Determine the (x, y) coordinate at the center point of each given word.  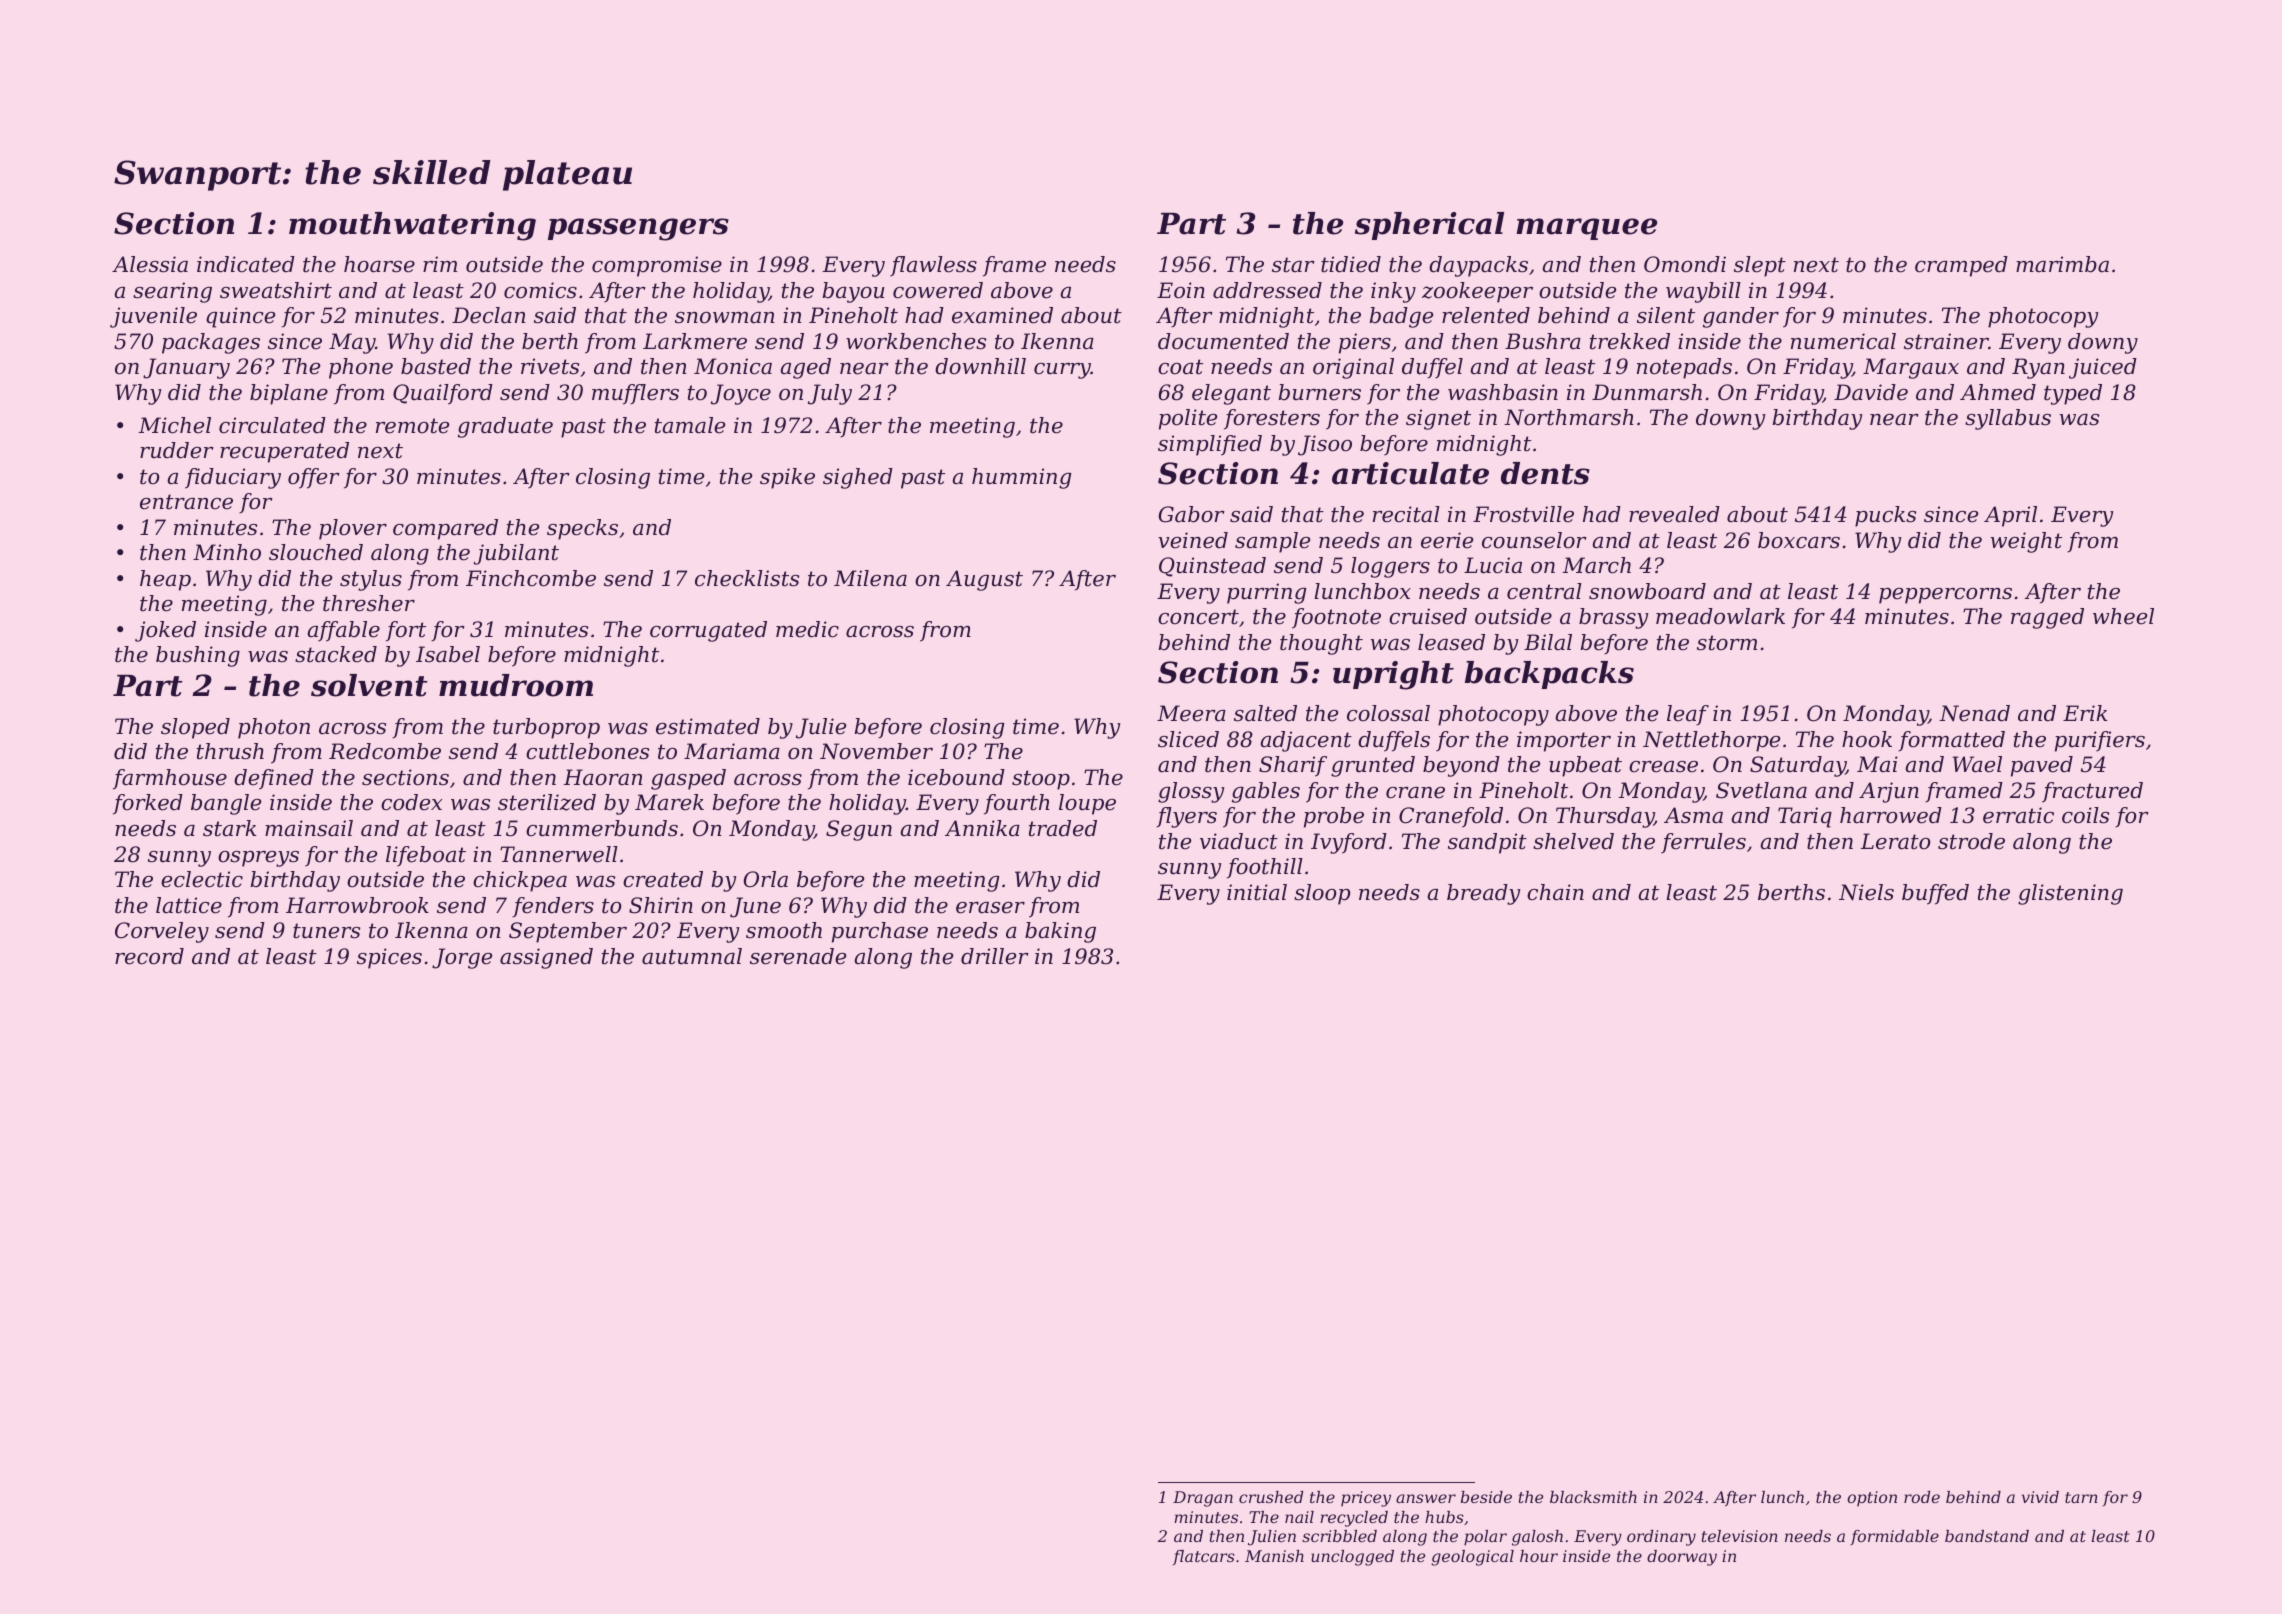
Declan (488, 315)
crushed (1271, 1497)
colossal (1388, 713)
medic (807, 629)
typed (2073, 394)
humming (1022, 478)
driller (995, 956)
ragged (2047, 618)
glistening (2070, 894)
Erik (2085, 713)
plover (353, 529)
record (149, 956)
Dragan (1203, 1499)
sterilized (547, 802)
